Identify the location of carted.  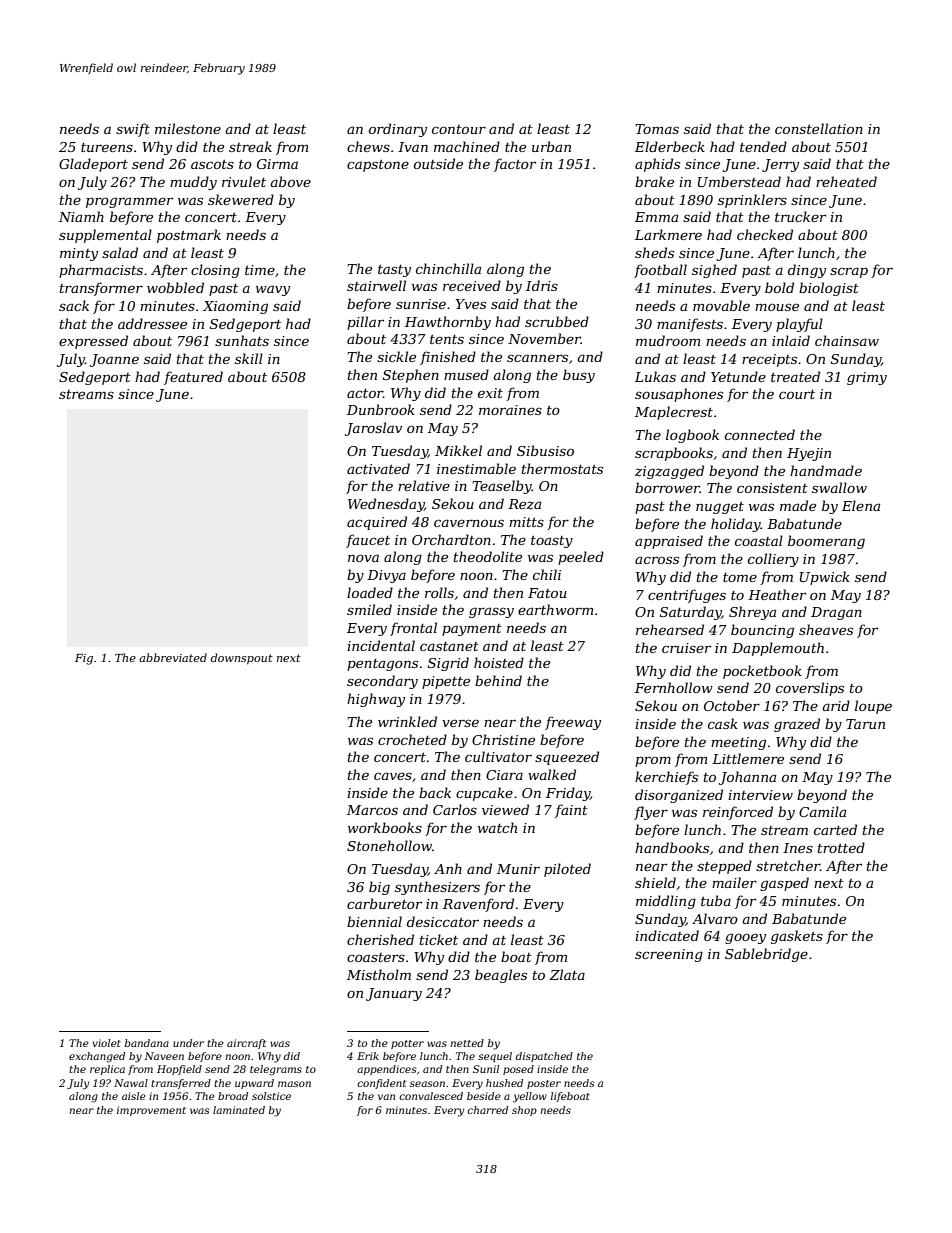
(835, 829).
